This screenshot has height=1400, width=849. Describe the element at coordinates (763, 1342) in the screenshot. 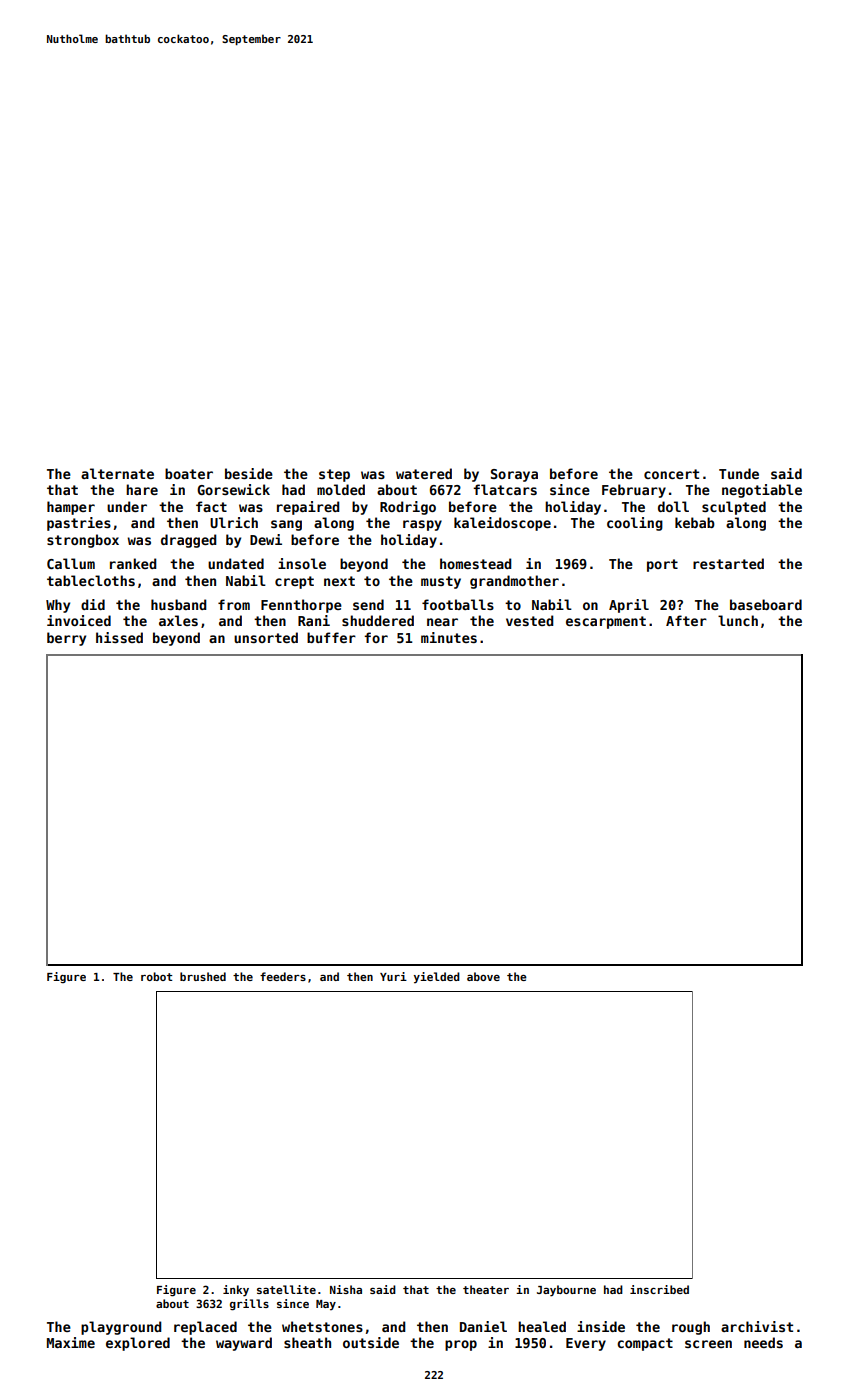

I see `needs` at that location.
